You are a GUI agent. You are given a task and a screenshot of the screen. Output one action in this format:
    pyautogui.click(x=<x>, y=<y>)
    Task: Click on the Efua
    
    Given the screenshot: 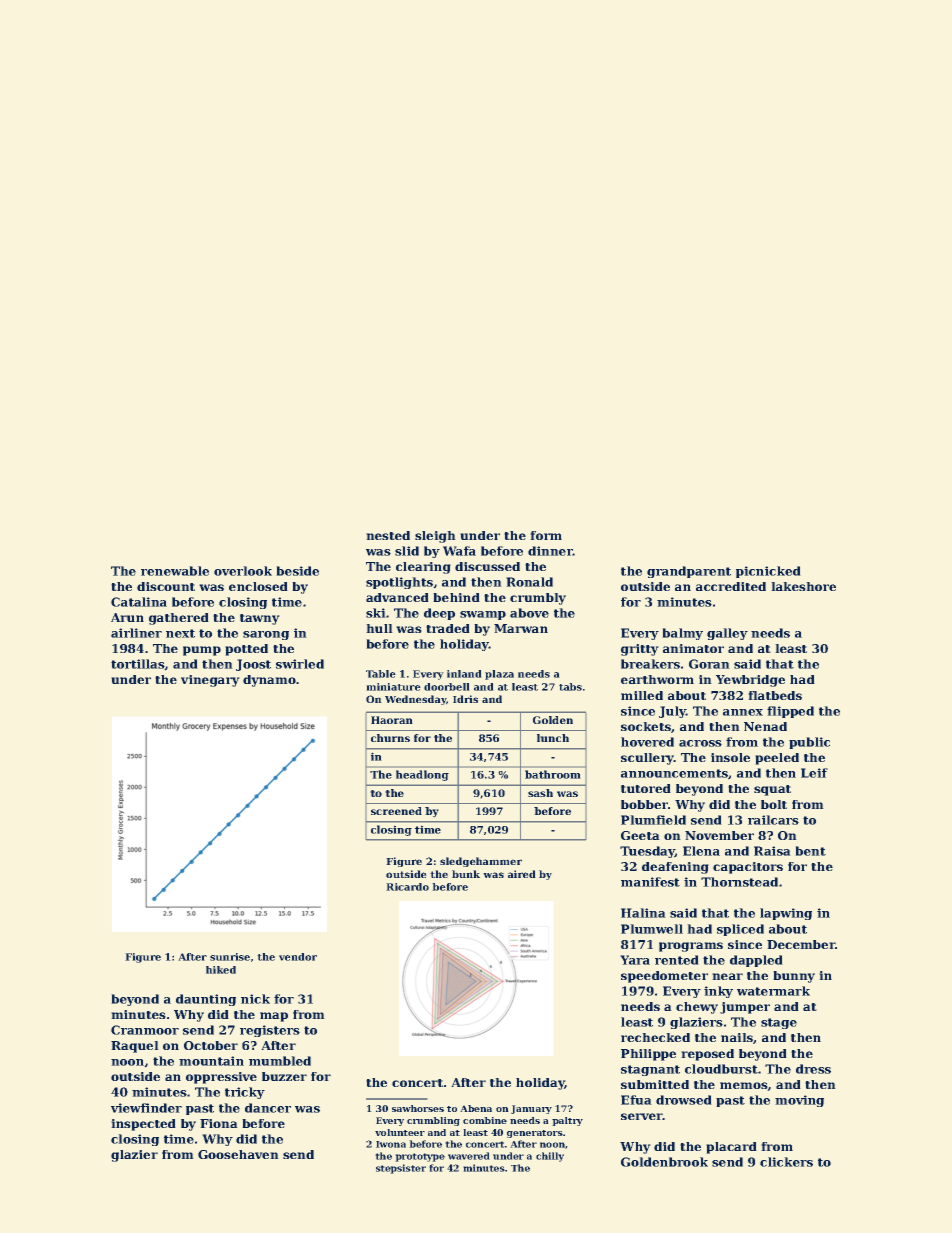 What is the action you would take?
    pyautogui.click(x=636, y=1100)
